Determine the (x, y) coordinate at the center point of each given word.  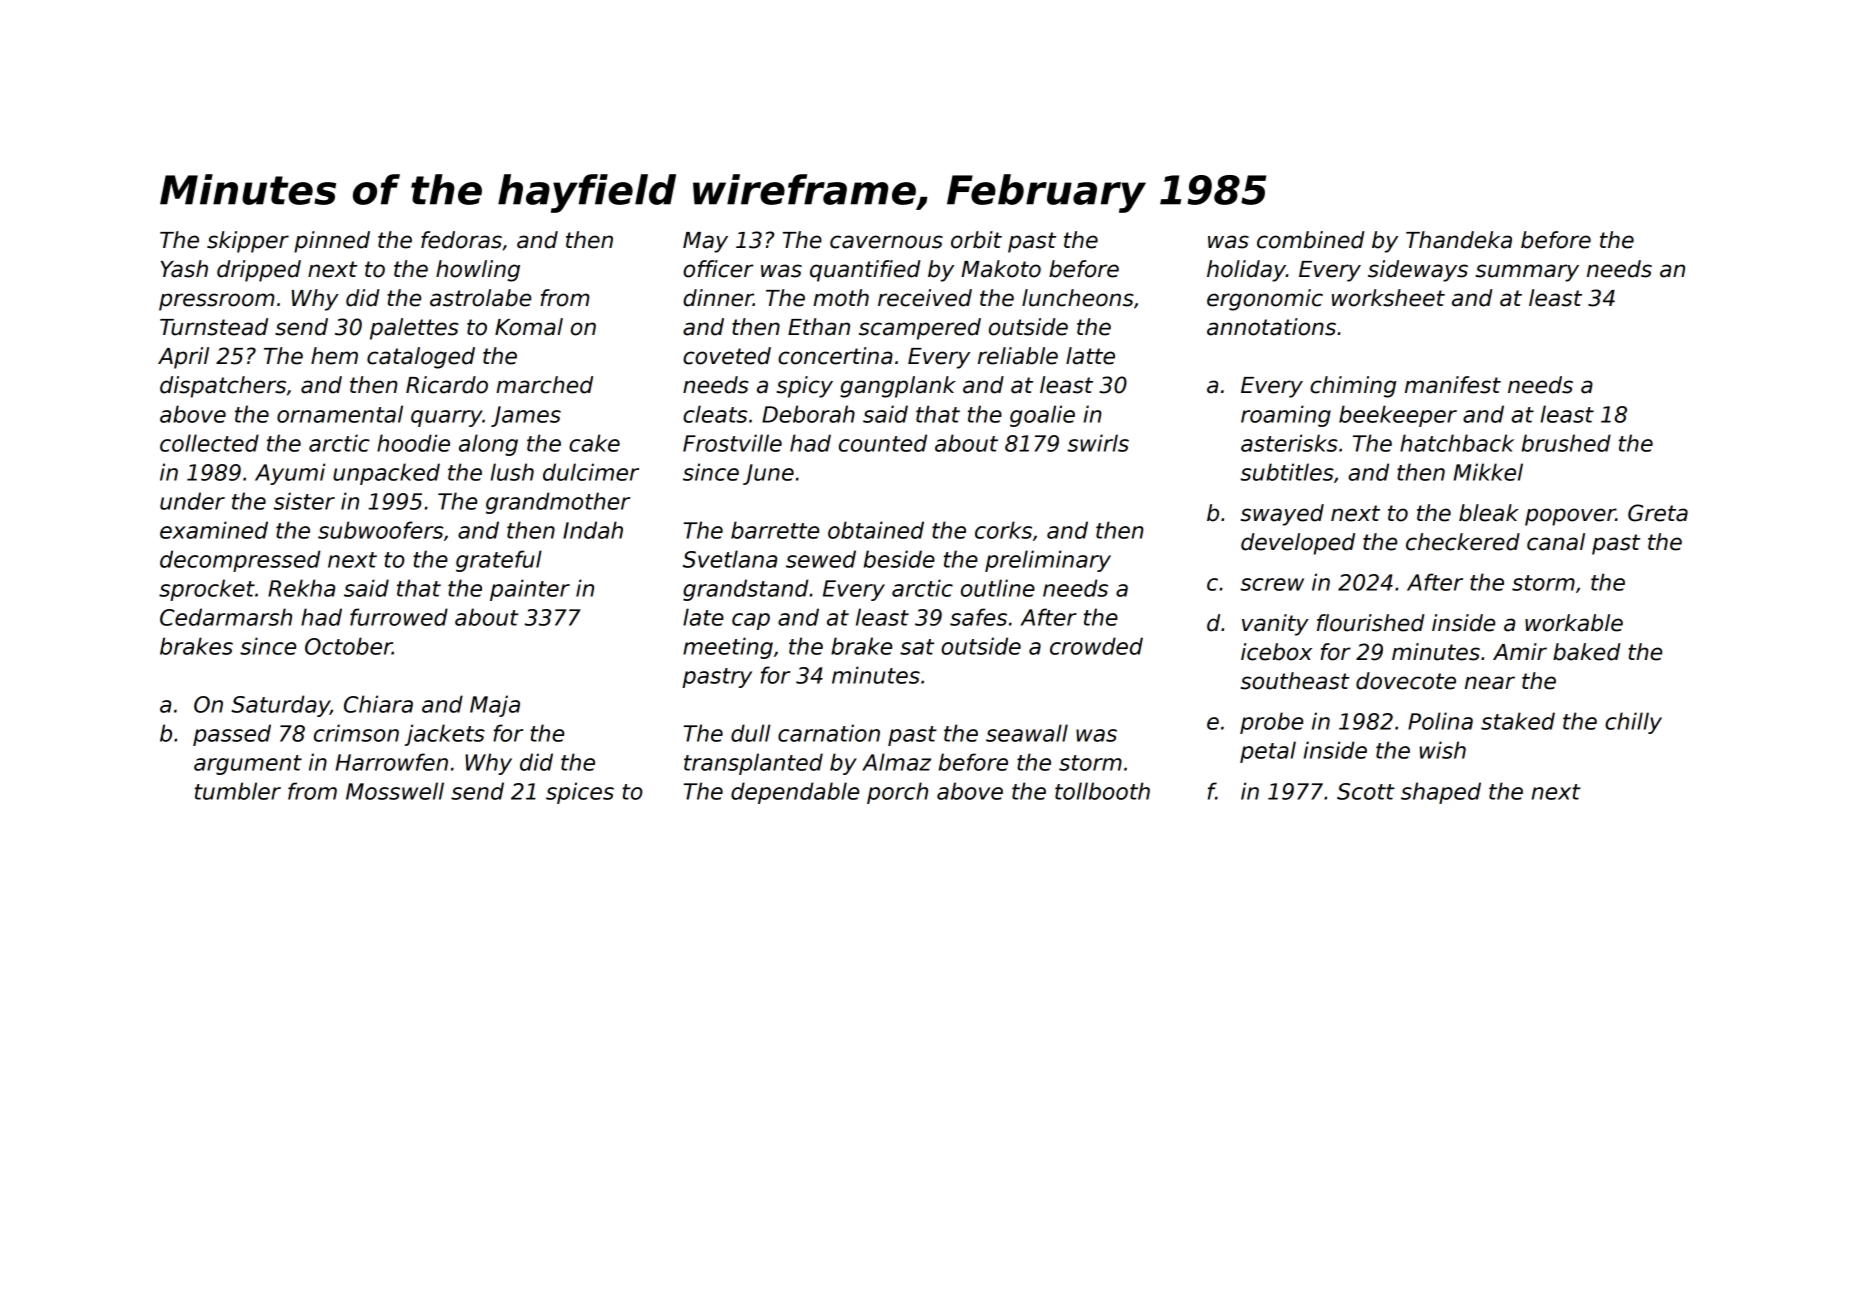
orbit (976, 240)
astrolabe (480, 298)
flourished (1371, 623)
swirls (1098, 443)
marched (544, 385)
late (703, 617)
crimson (356, 733)
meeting (728, 648)
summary (1527, 273)
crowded (1096, 646)
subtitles (1287, 472)
